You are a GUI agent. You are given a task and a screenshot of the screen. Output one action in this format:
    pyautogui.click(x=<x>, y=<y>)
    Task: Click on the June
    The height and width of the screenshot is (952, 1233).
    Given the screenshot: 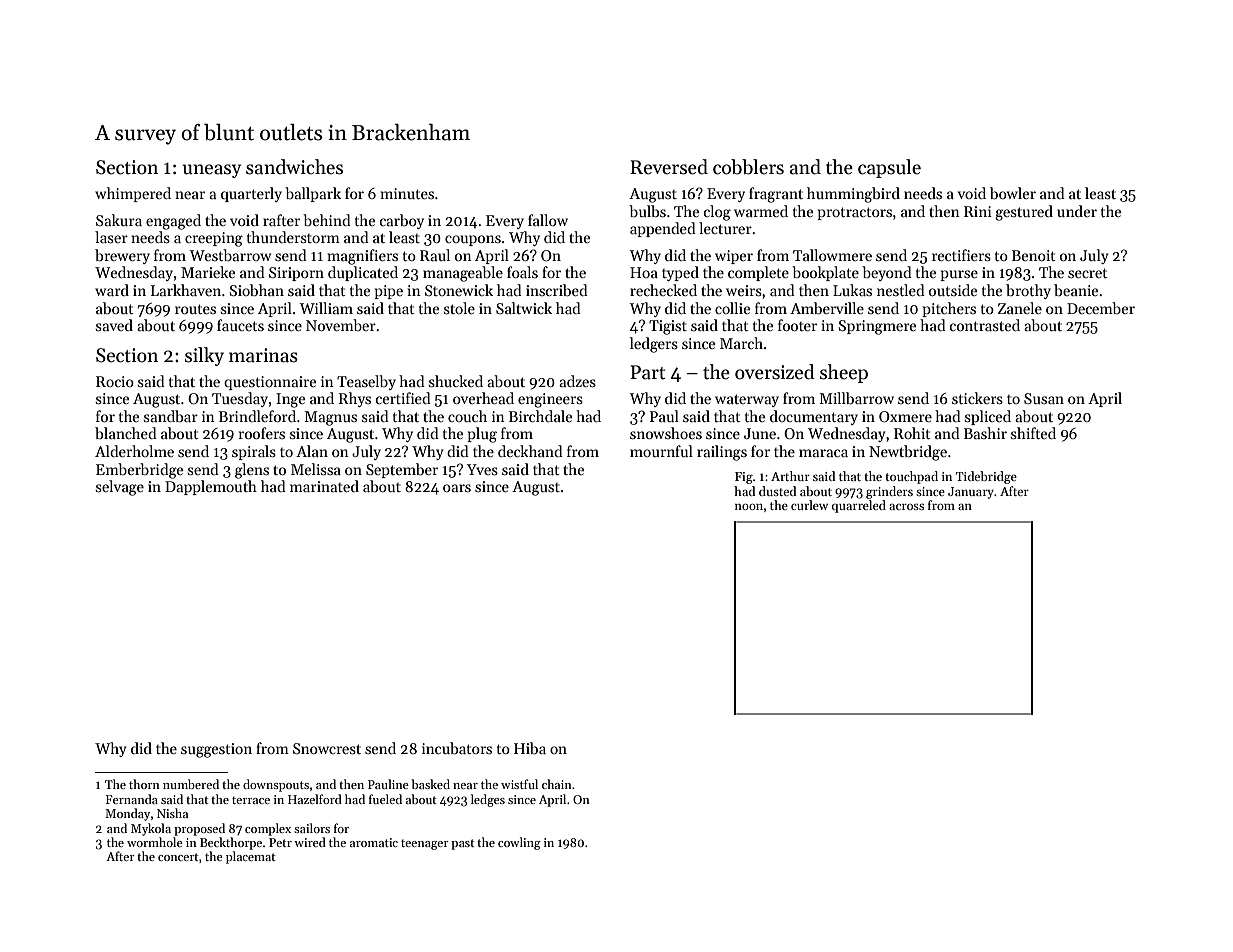 What is the action you would take?
    pyautogui.click(x=760, y=433)
